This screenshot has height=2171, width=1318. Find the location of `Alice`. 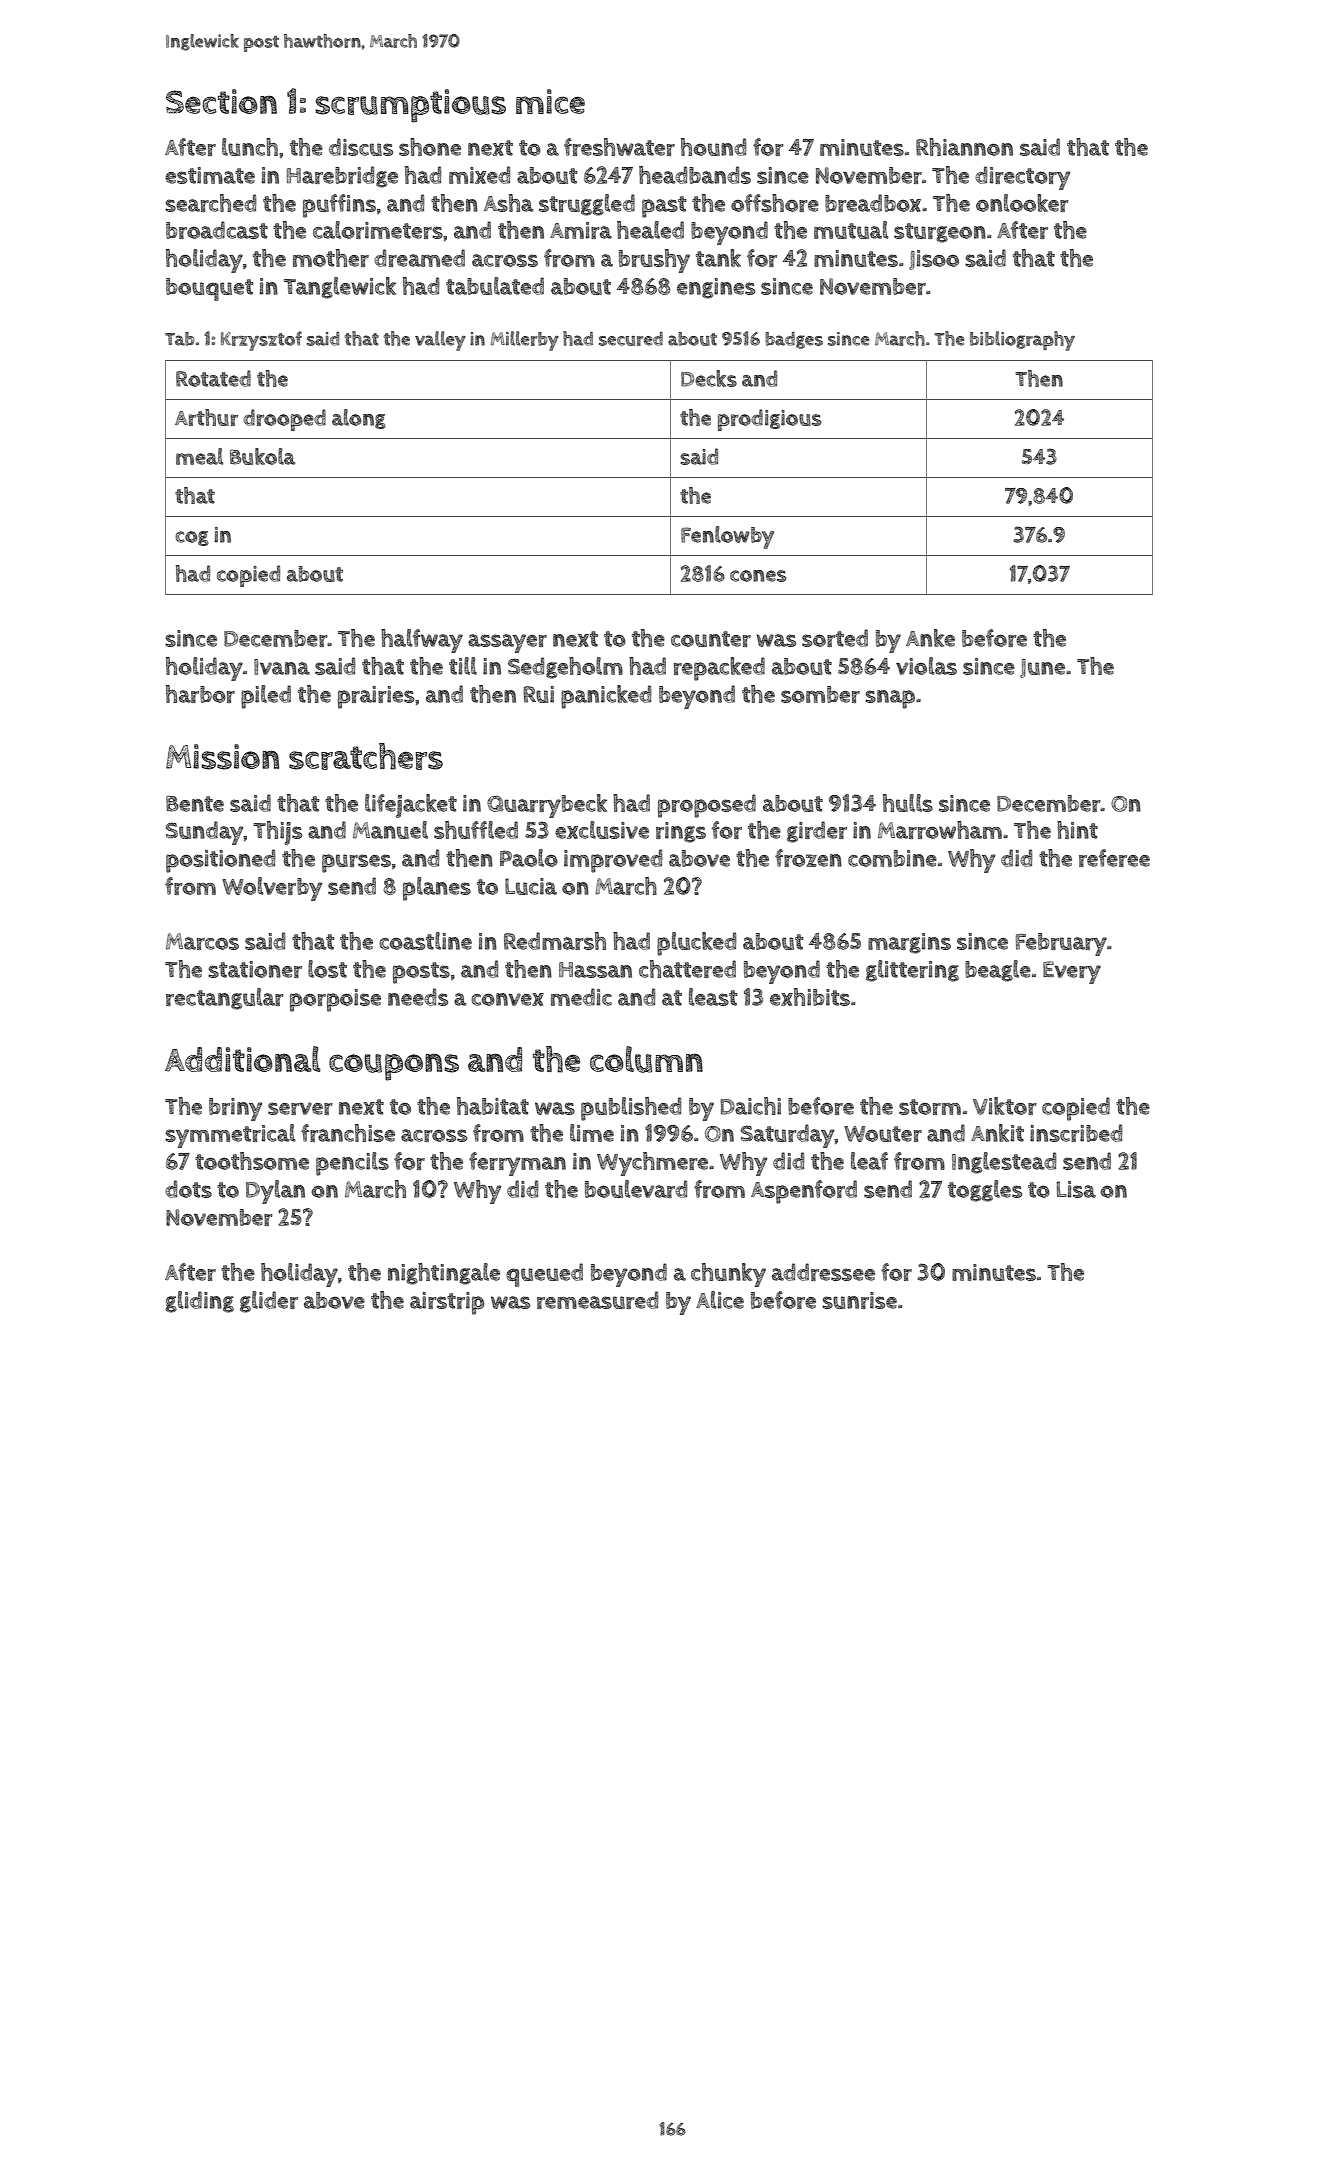

Alice is located at coordinates (720, 1300).
